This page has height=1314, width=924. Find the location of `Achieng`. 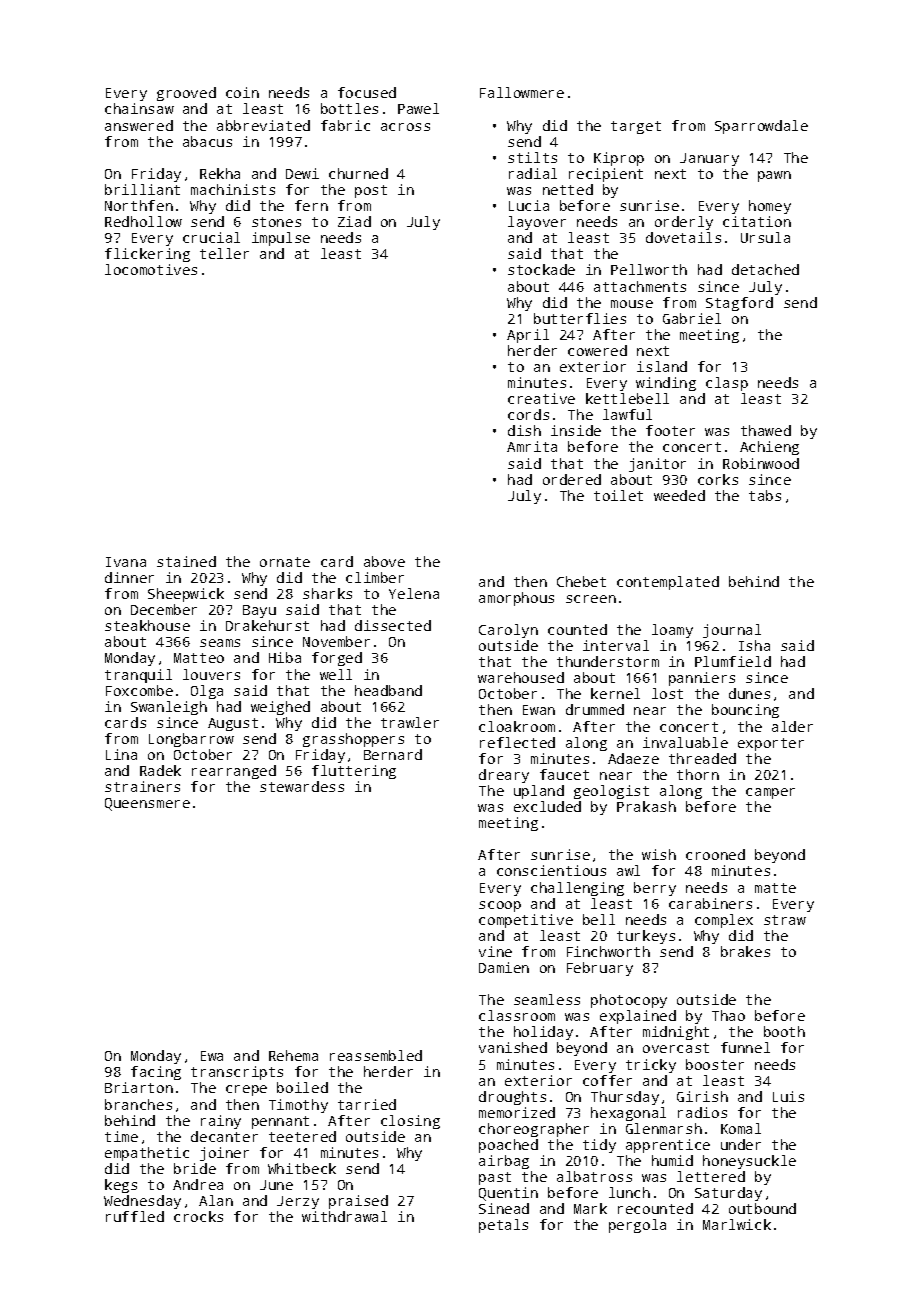

Achieng is located at coordinates (769, 448).
